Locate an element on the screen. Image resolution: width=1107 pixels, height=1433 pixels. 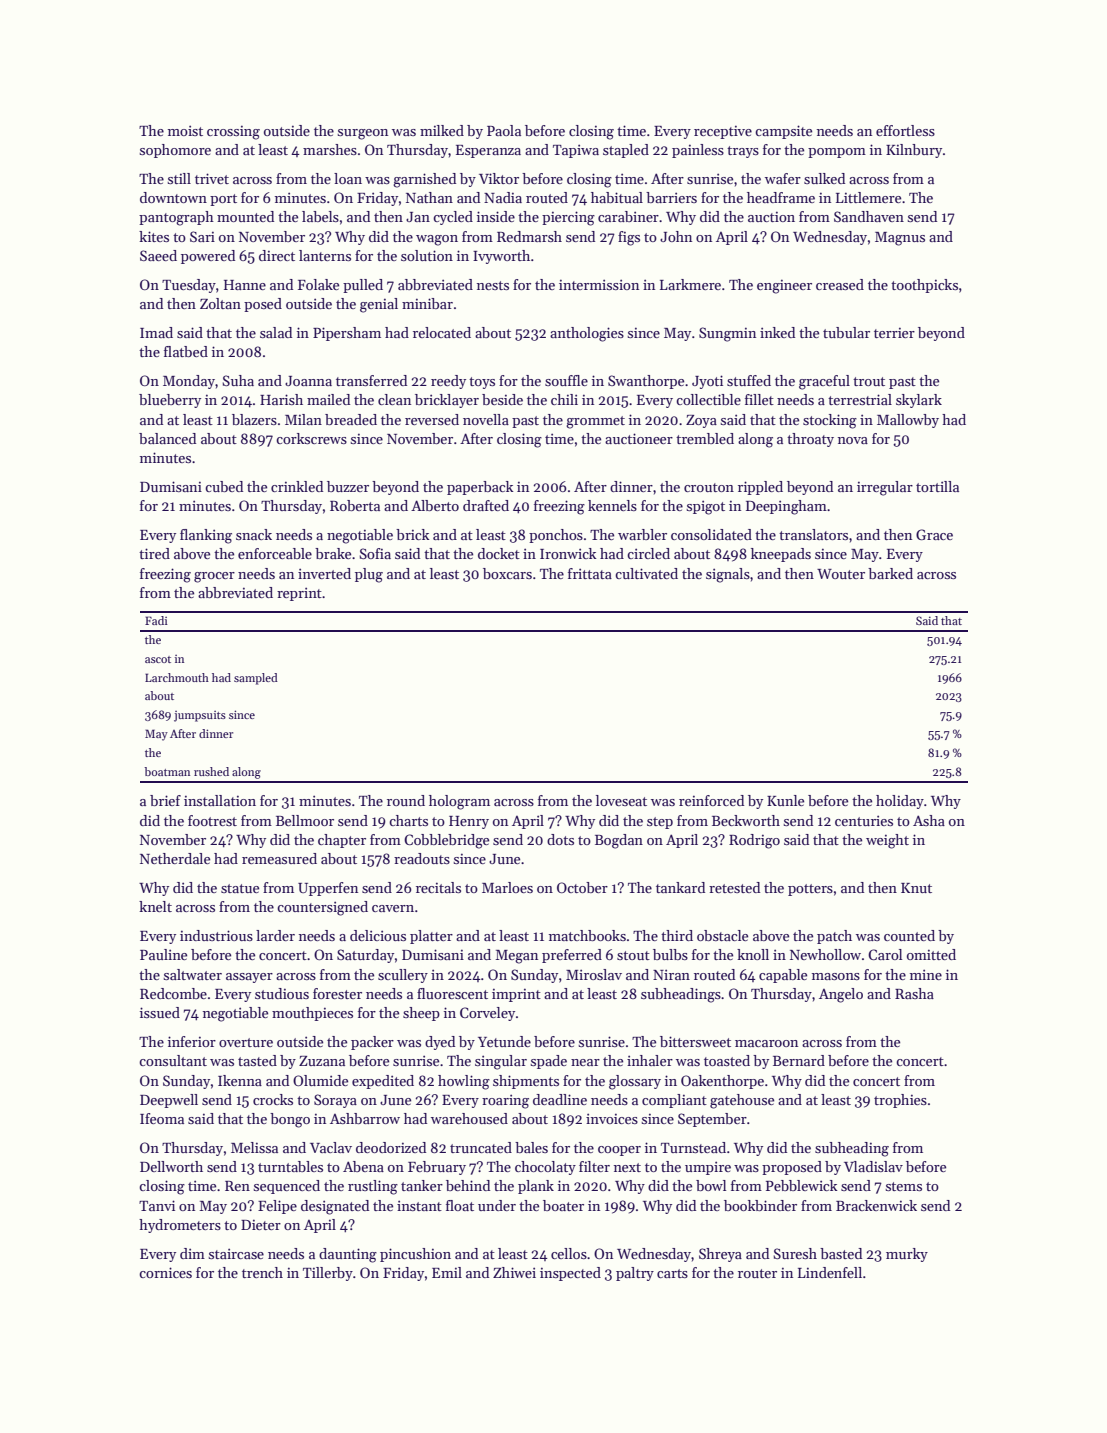
mouthpieces is located at coordinates (312, 1014).
